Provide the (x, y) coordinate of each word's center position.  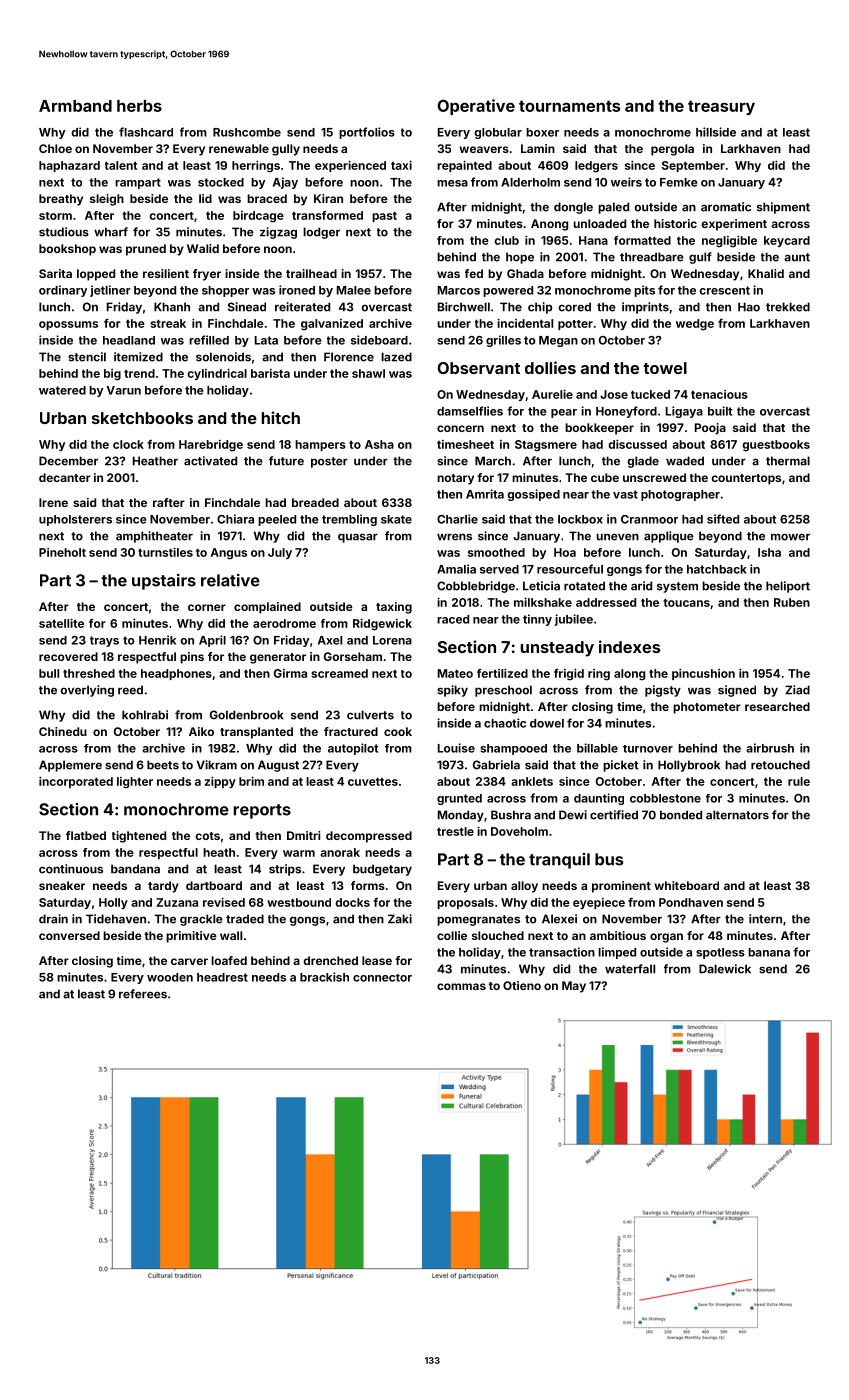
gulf (700, 258)
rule (799, 781)
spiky (452, 691)
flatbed (86, 835)
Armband (75, 106)
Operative (476, 107)
